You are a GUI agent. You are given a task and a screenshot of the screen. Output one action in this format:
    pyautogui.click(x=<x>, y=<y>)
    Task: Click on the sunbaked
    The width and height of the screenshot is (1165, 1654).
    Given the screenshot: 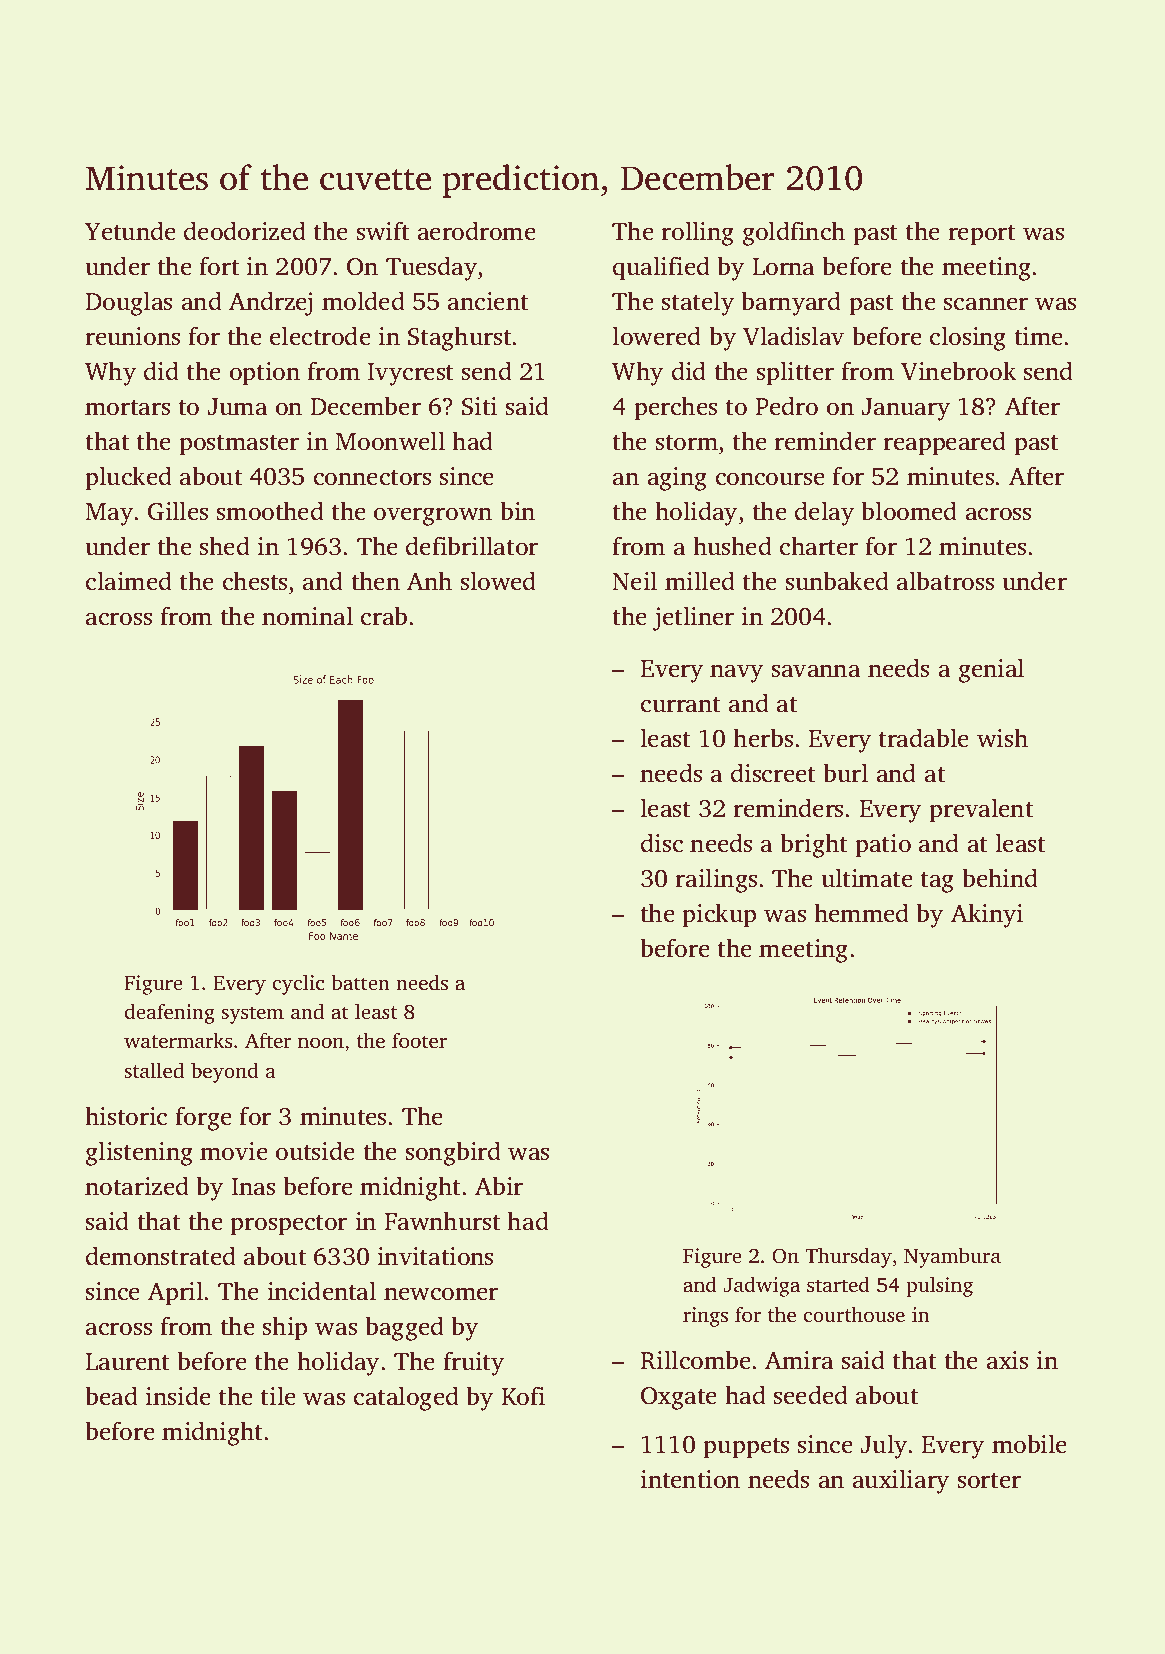 What is the action you would take?
    pyautogui.click(x=837, y=581)
